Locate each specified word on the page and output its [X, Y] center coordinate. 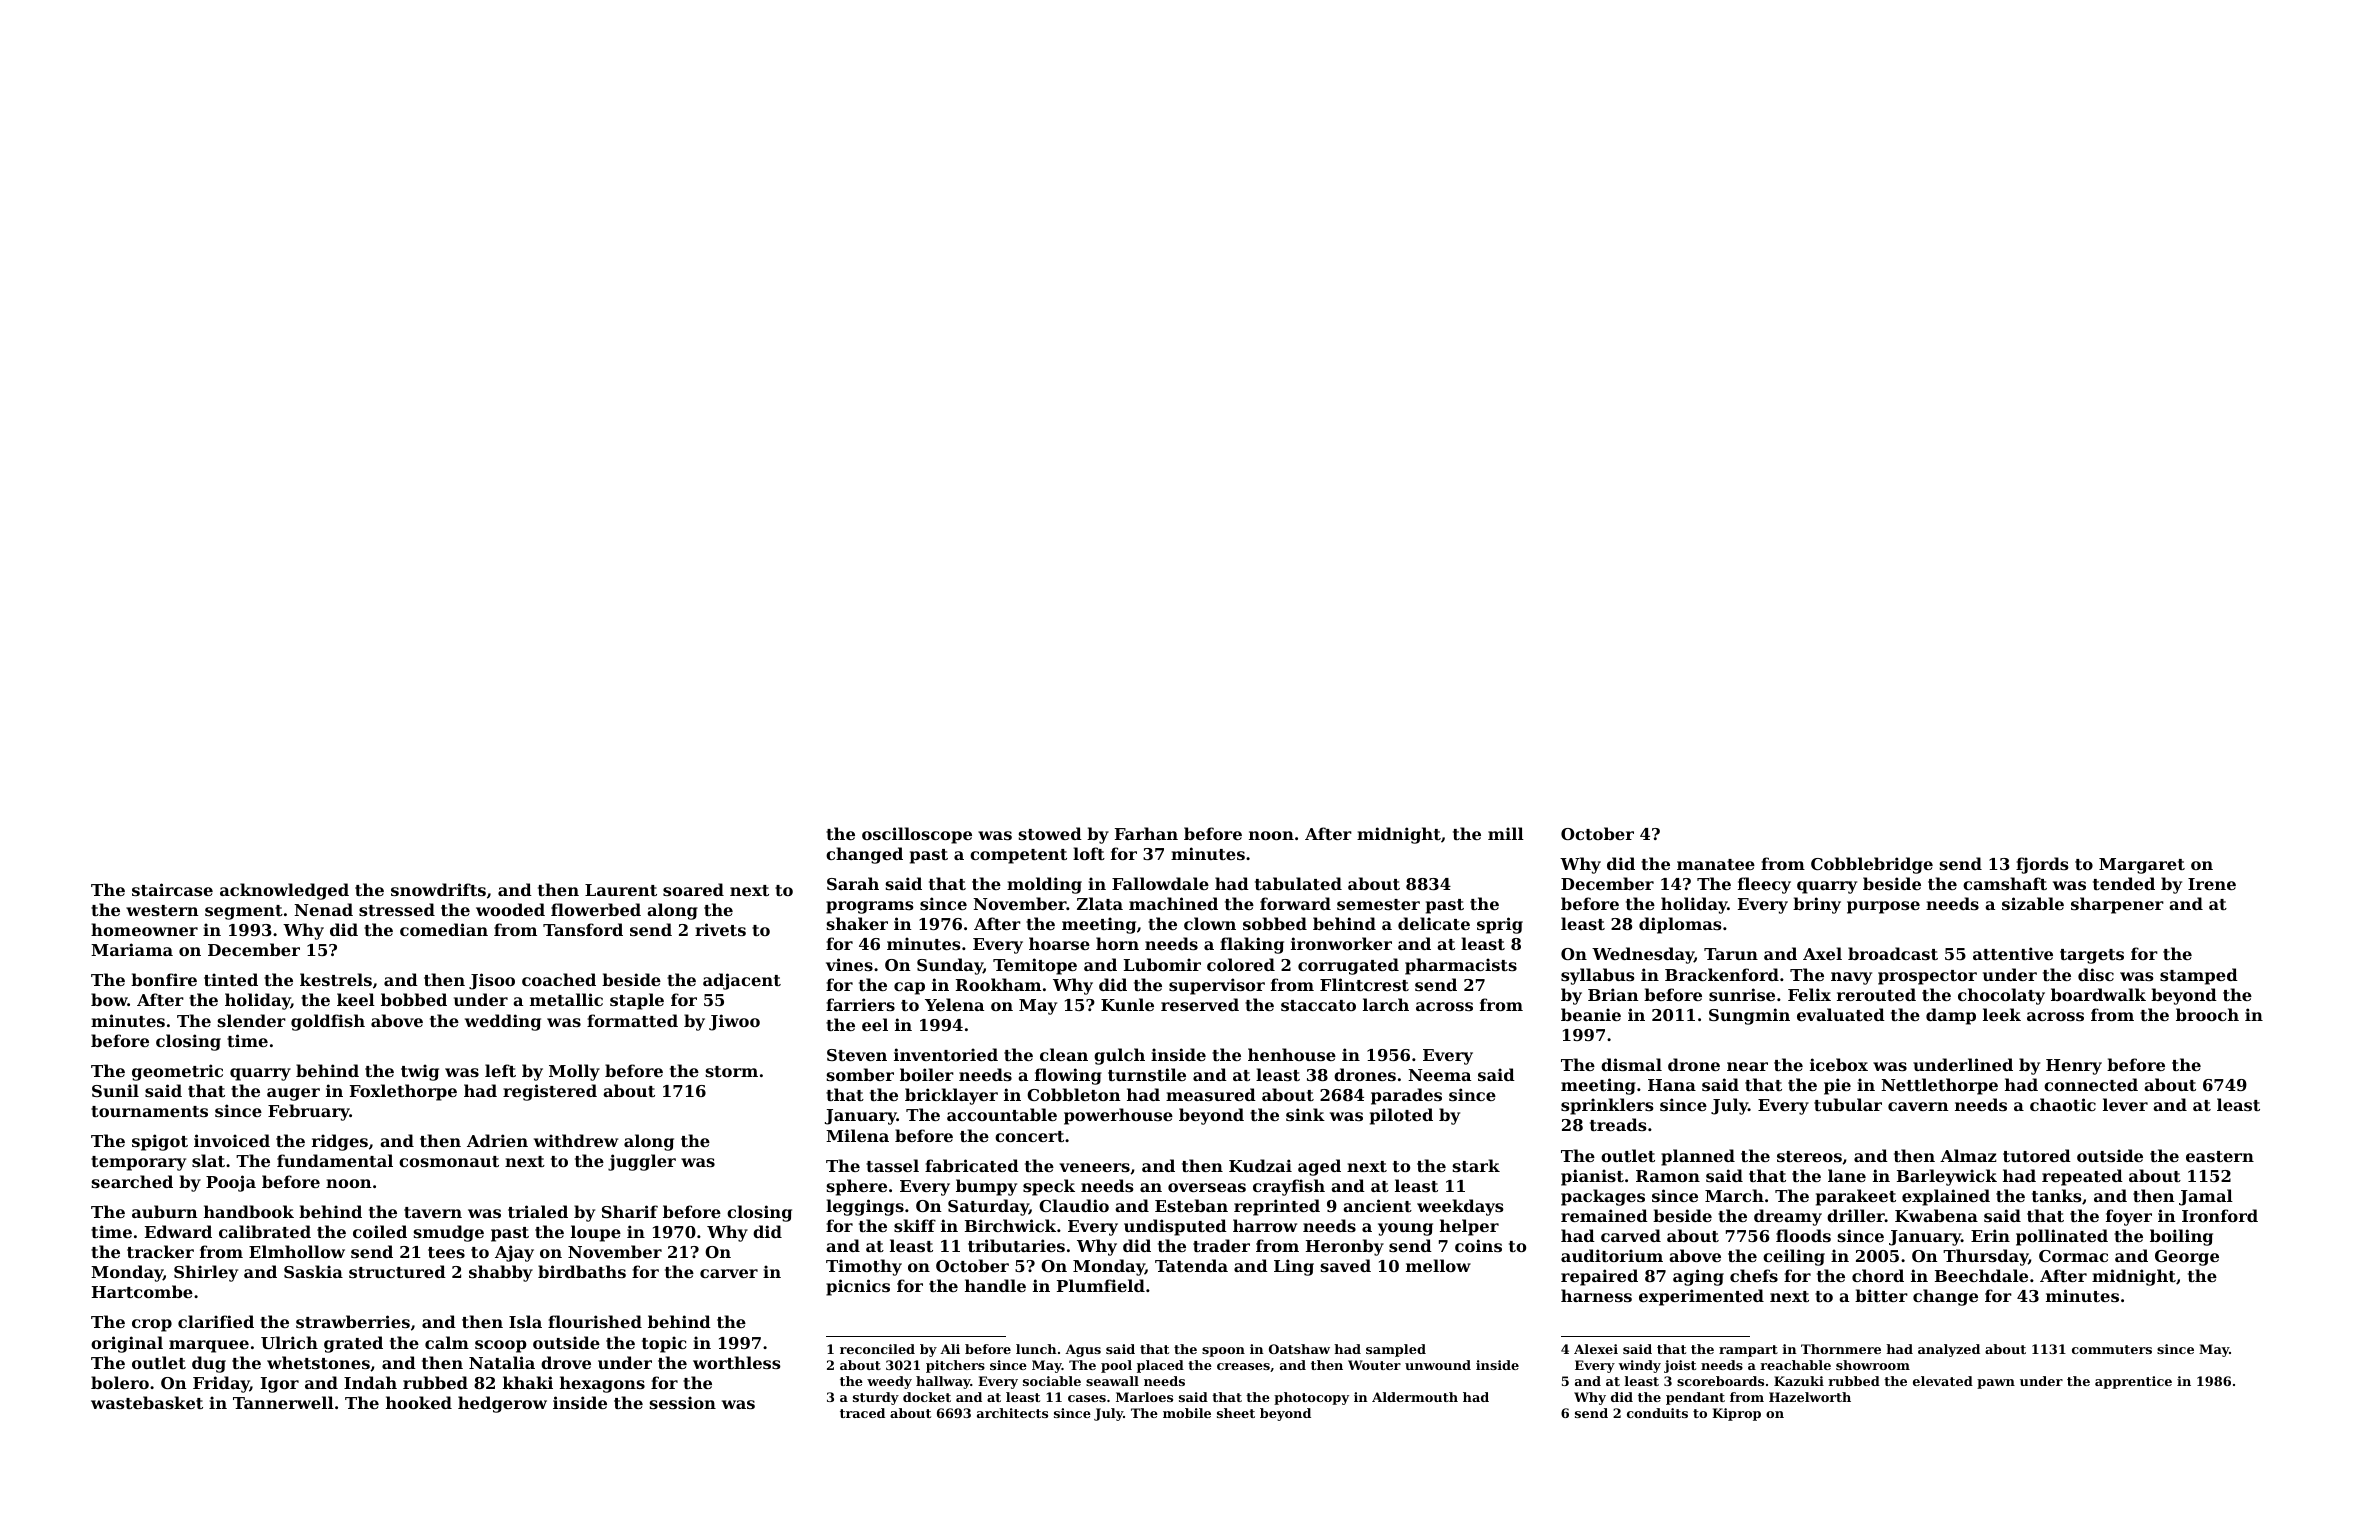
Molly [574, 1072]
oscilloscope [917, 835]
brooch [2207, 1014]
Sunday [950, 966]
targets [2092, 956]
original [127, 1344]
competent [1018, 856]
